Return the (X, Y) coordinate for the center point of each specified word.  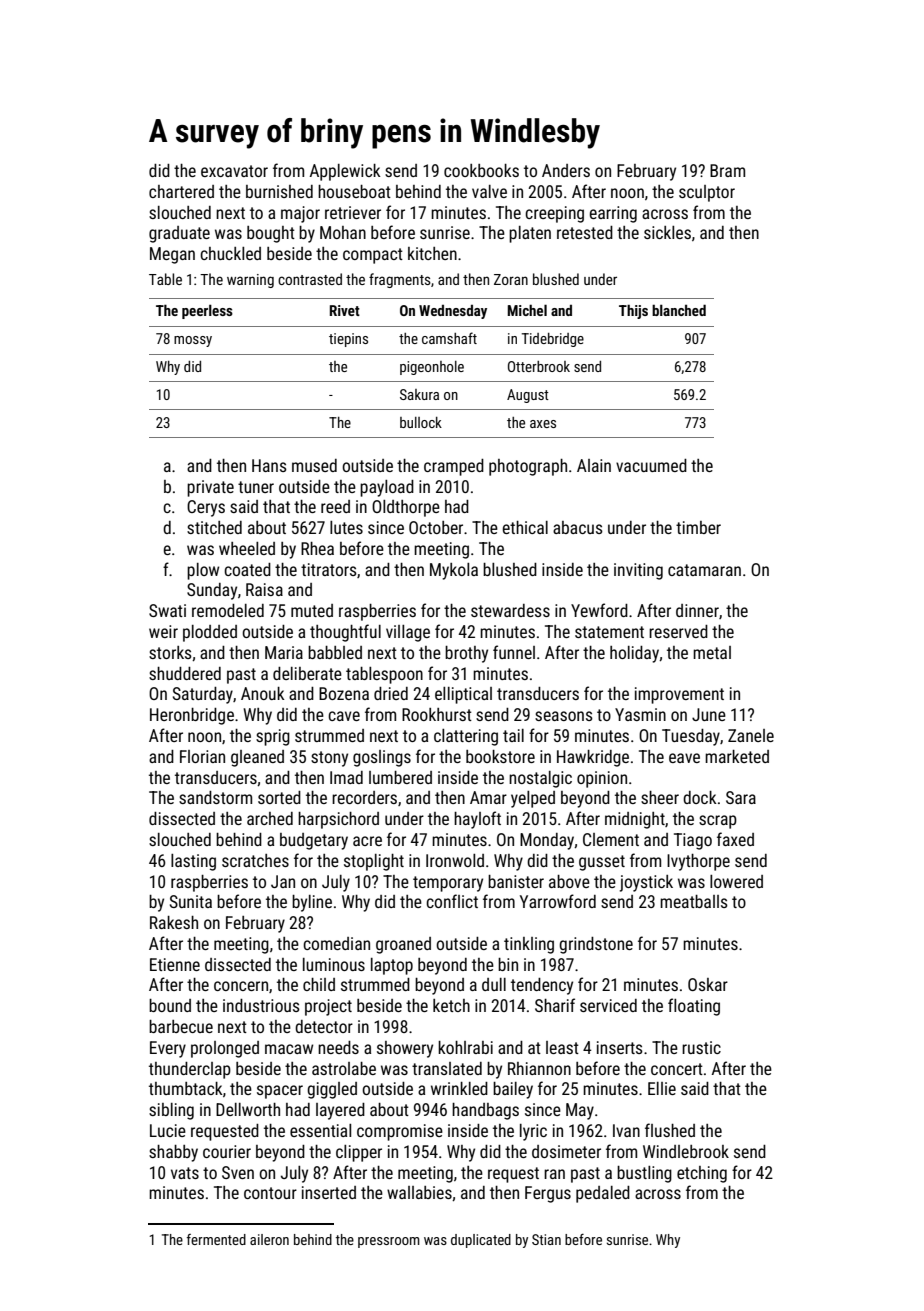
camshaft (449, 338)
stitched (214, 527)
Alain (594, 465)
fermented (216, 1239)
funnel (514, 652)
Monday (547, 841)
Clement (611, 839)
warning (250, 281)
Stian (546, 1239)
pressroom (389, 1242)
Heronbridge (192, 716)
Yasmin (640, 714)
